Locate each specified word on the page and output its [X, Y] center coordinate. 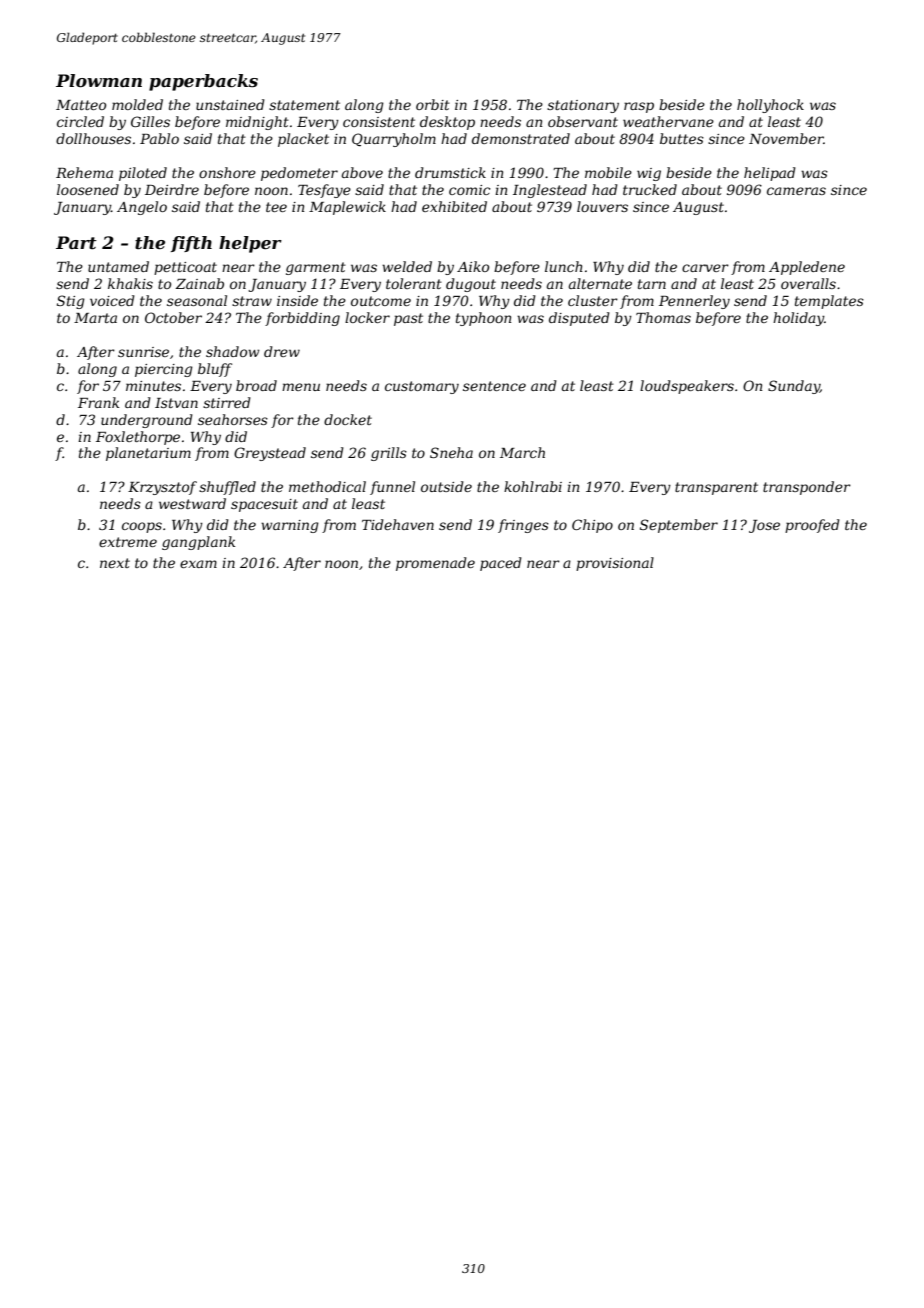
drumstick [450, 172]
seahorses [233, 419]
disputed [579, 319]
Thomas [663, 317]
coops [142, 527]
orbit [433, 104]
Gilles [150, 121]
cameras [796, 191]
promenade [435, 564]
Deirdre [172, 189]
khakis [130, 283]
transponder [807, 488]
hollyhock [770, 106]
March [522, 452]
